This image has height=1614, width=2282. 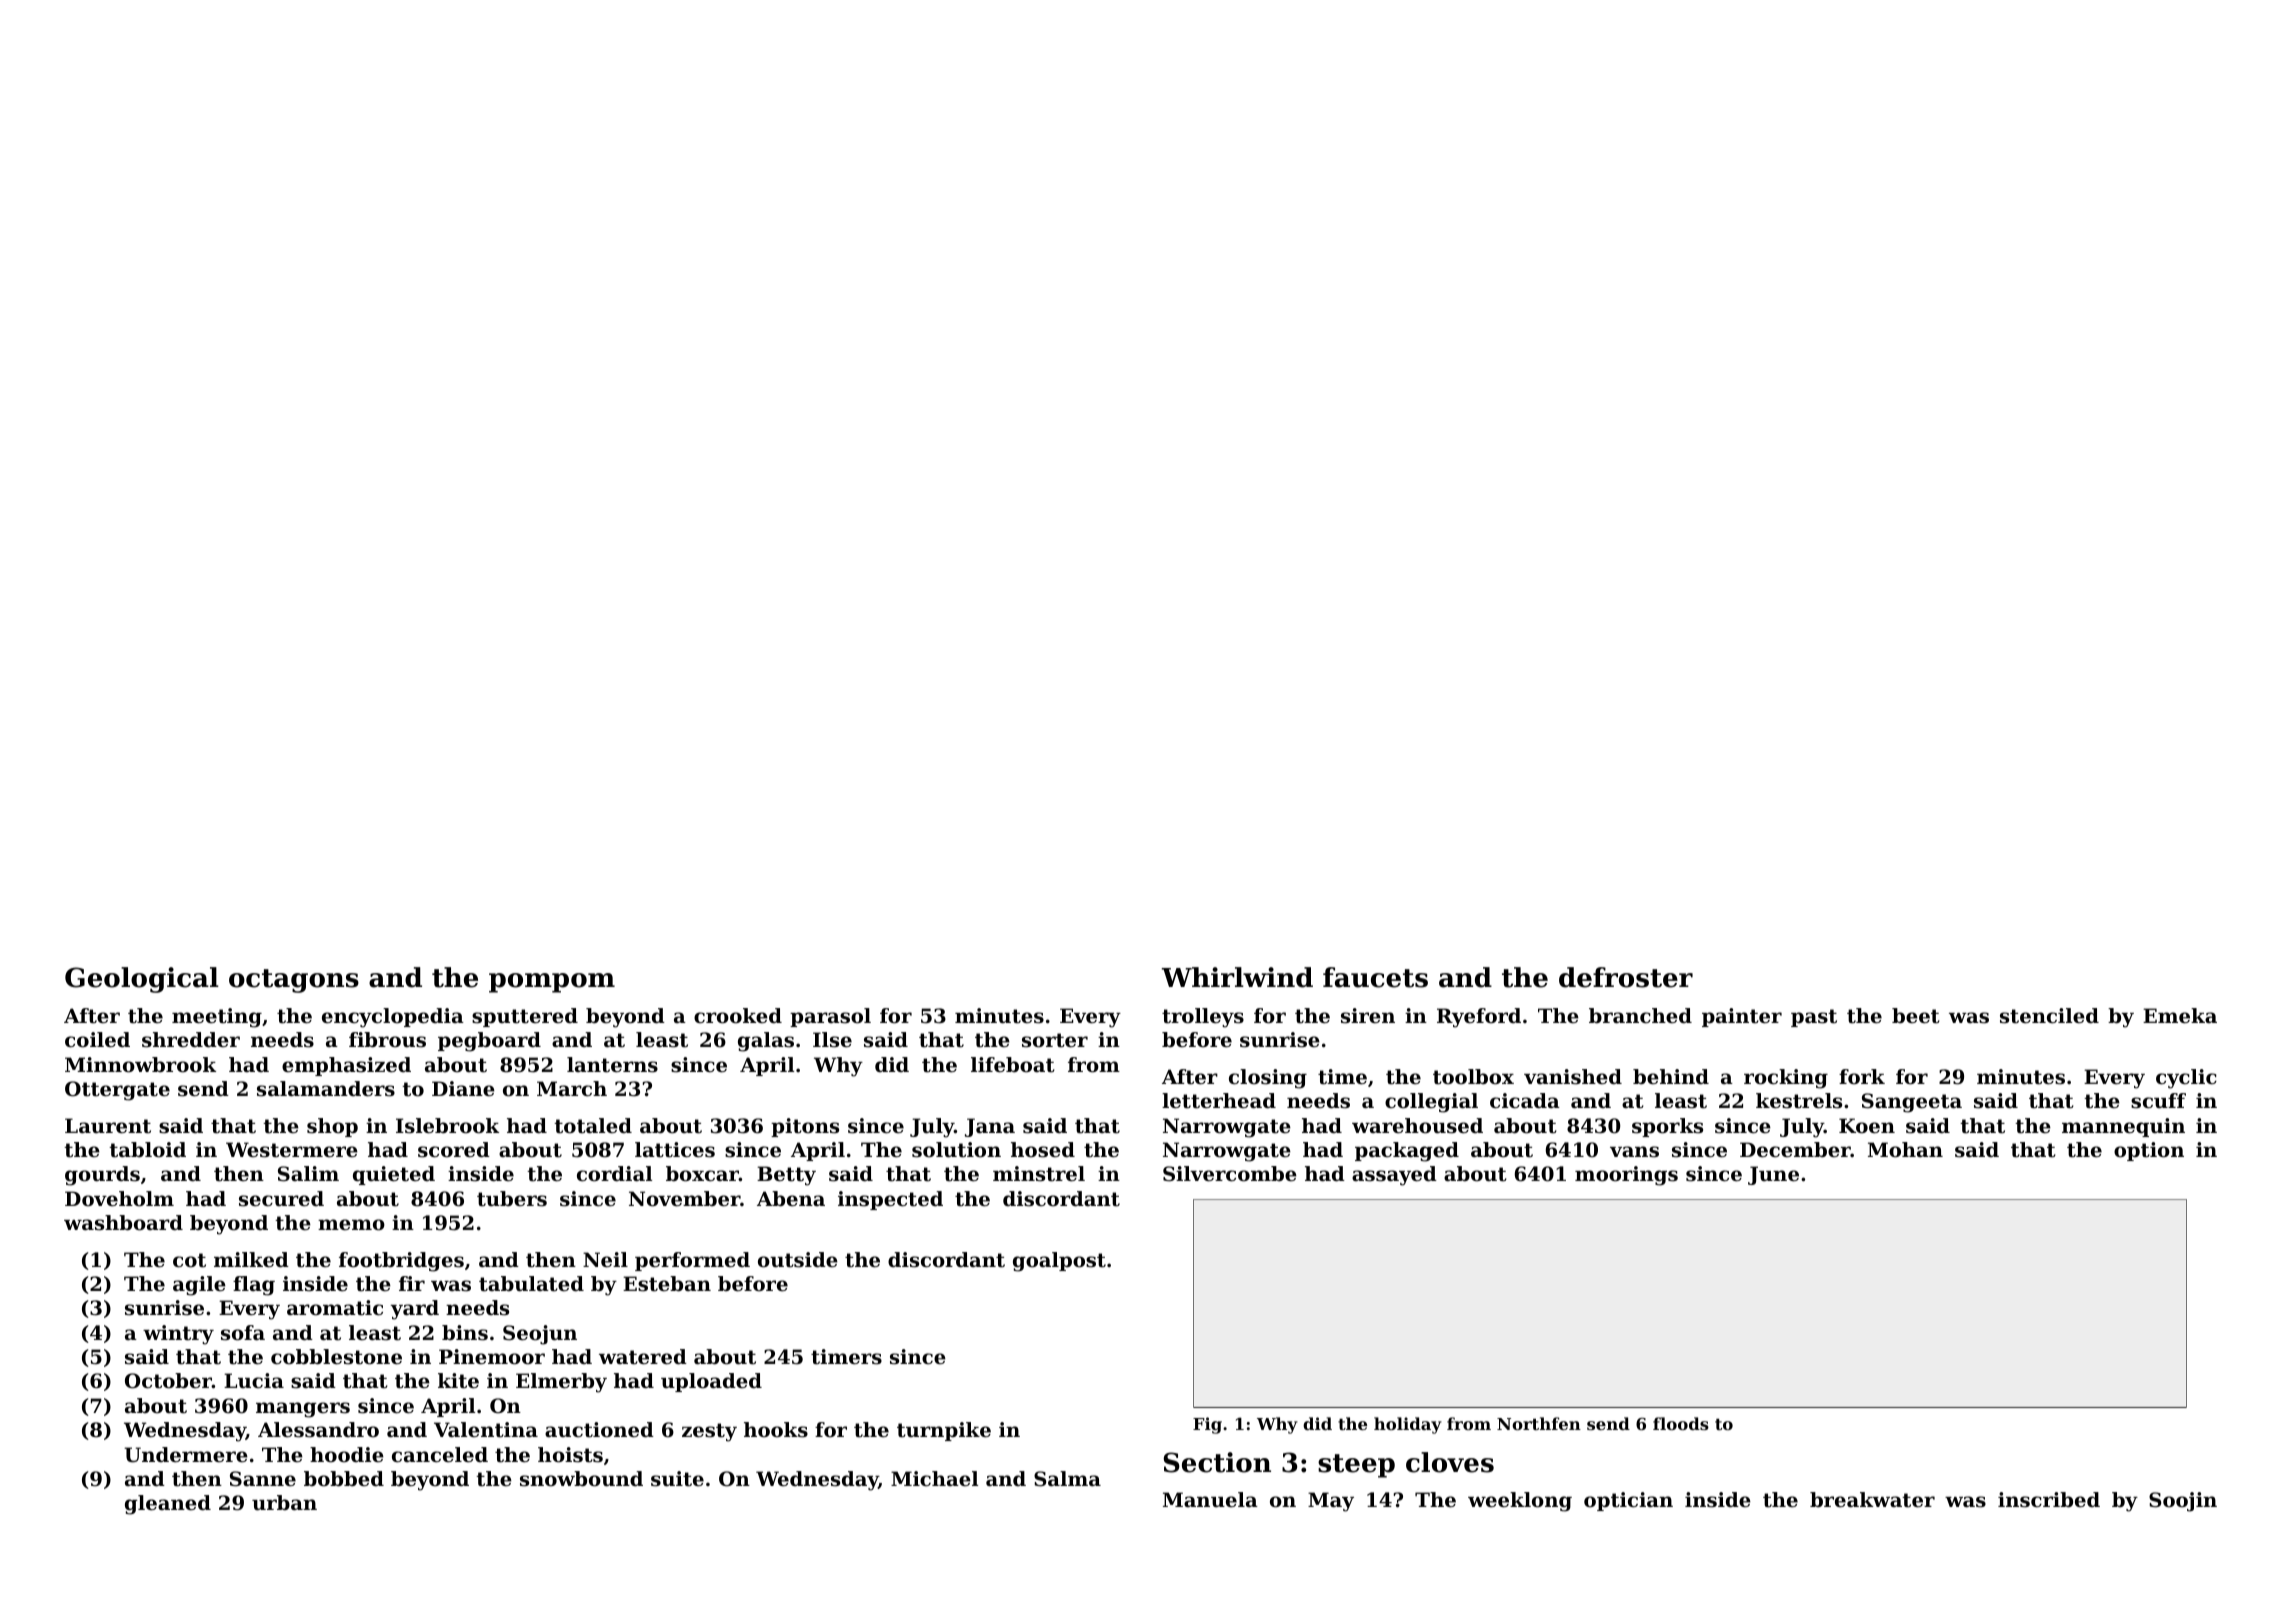 What do you see at coordinates (178, 1335) in the image?
I see `wintry` at bounding box center [178, 1335].
